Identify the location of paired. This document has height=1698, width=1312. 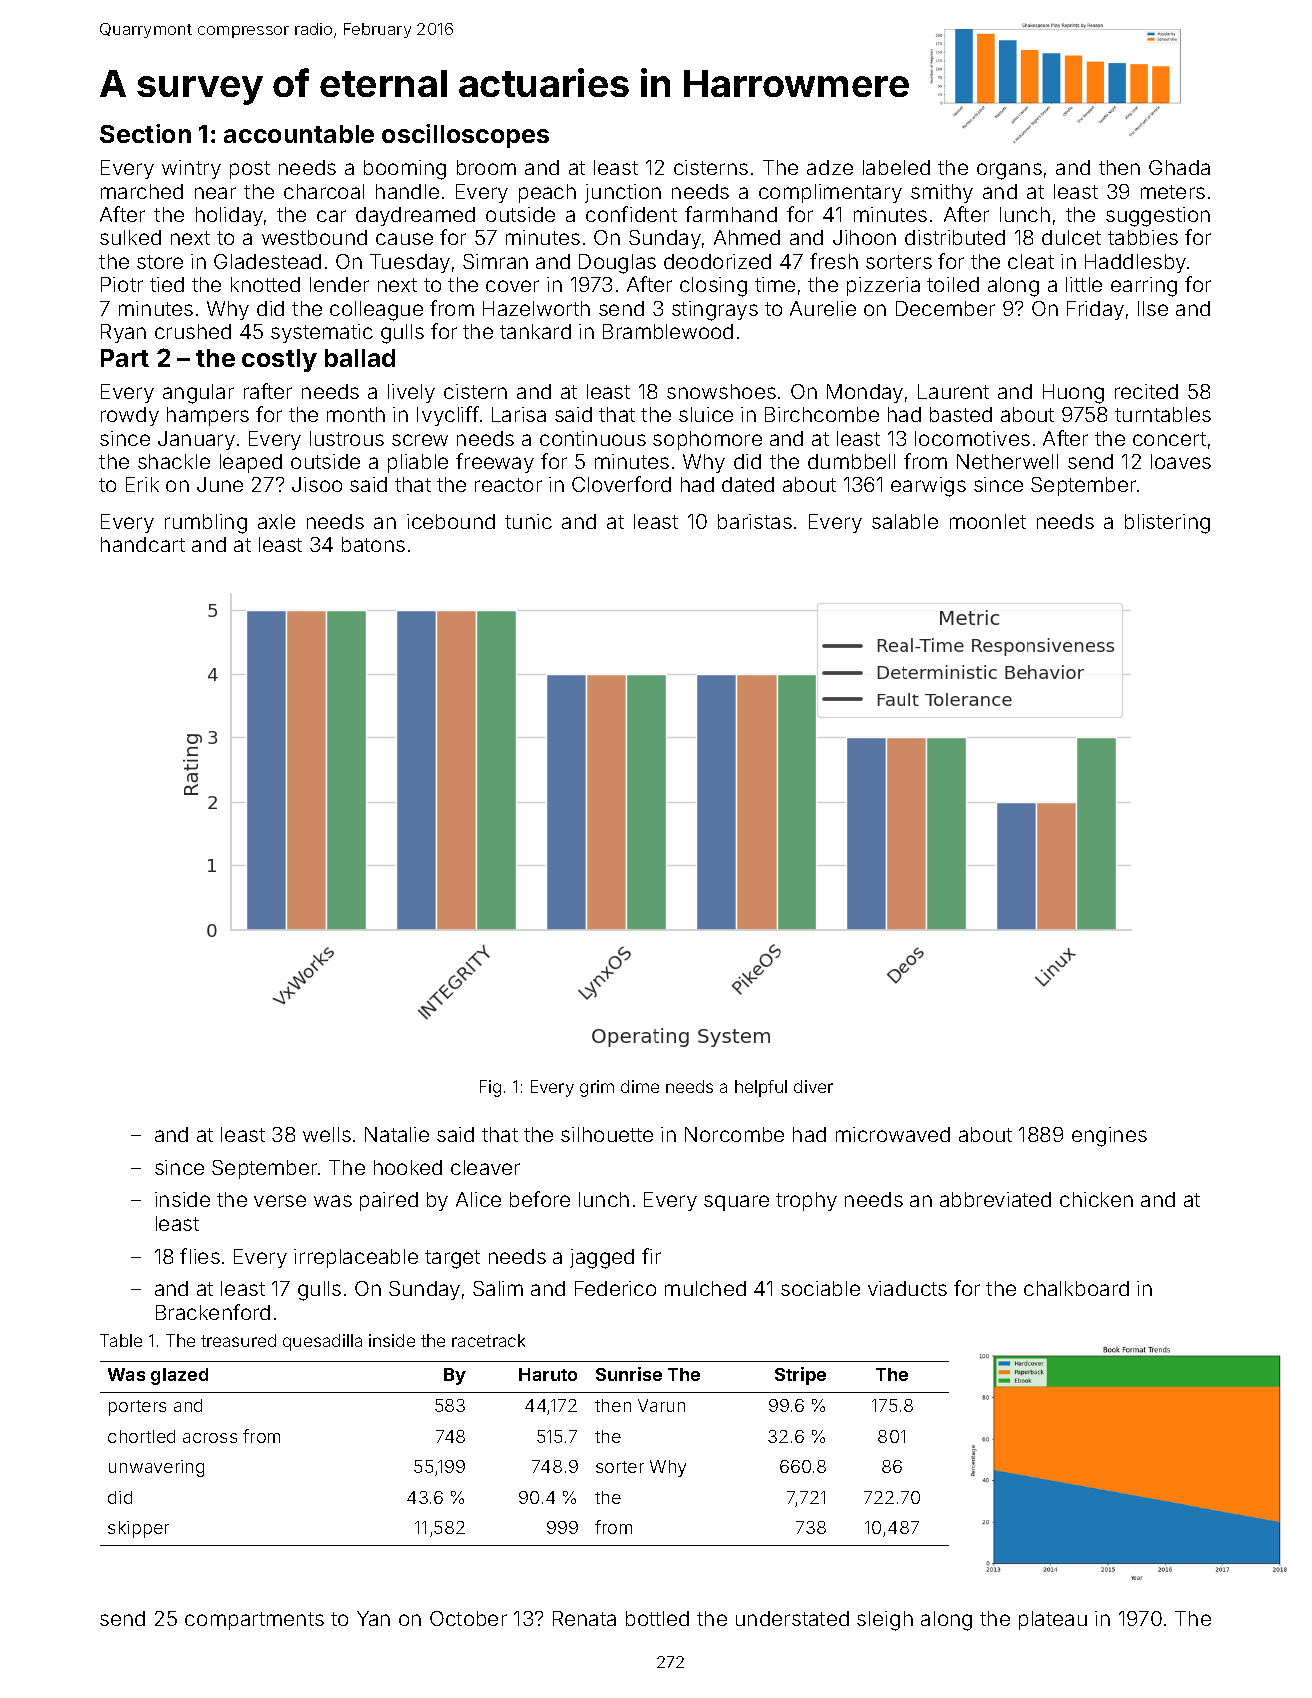
(389, 1201).
